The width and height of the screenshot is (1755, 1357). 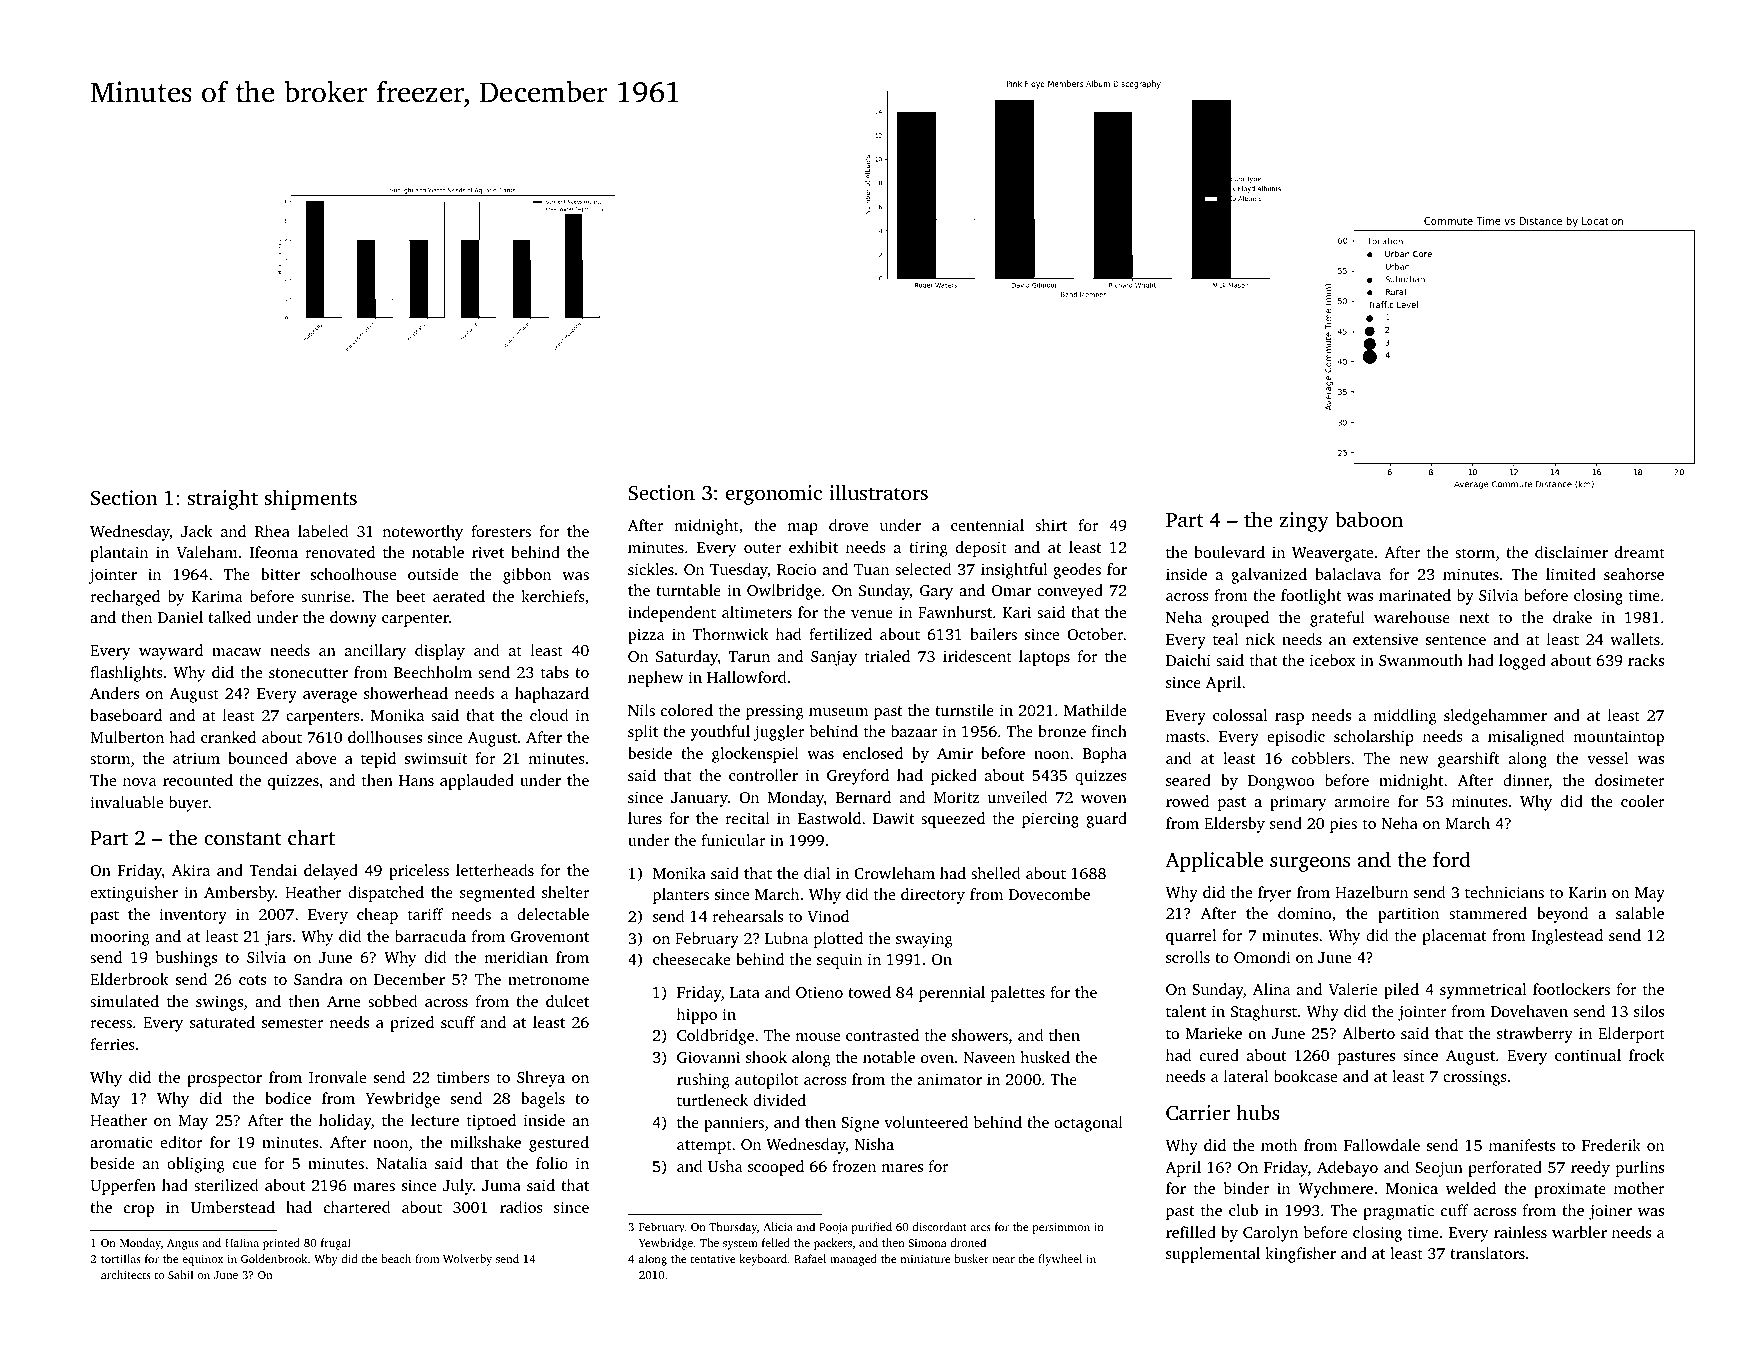 I want to click on dollhouses, so click(x=385, y=737).
